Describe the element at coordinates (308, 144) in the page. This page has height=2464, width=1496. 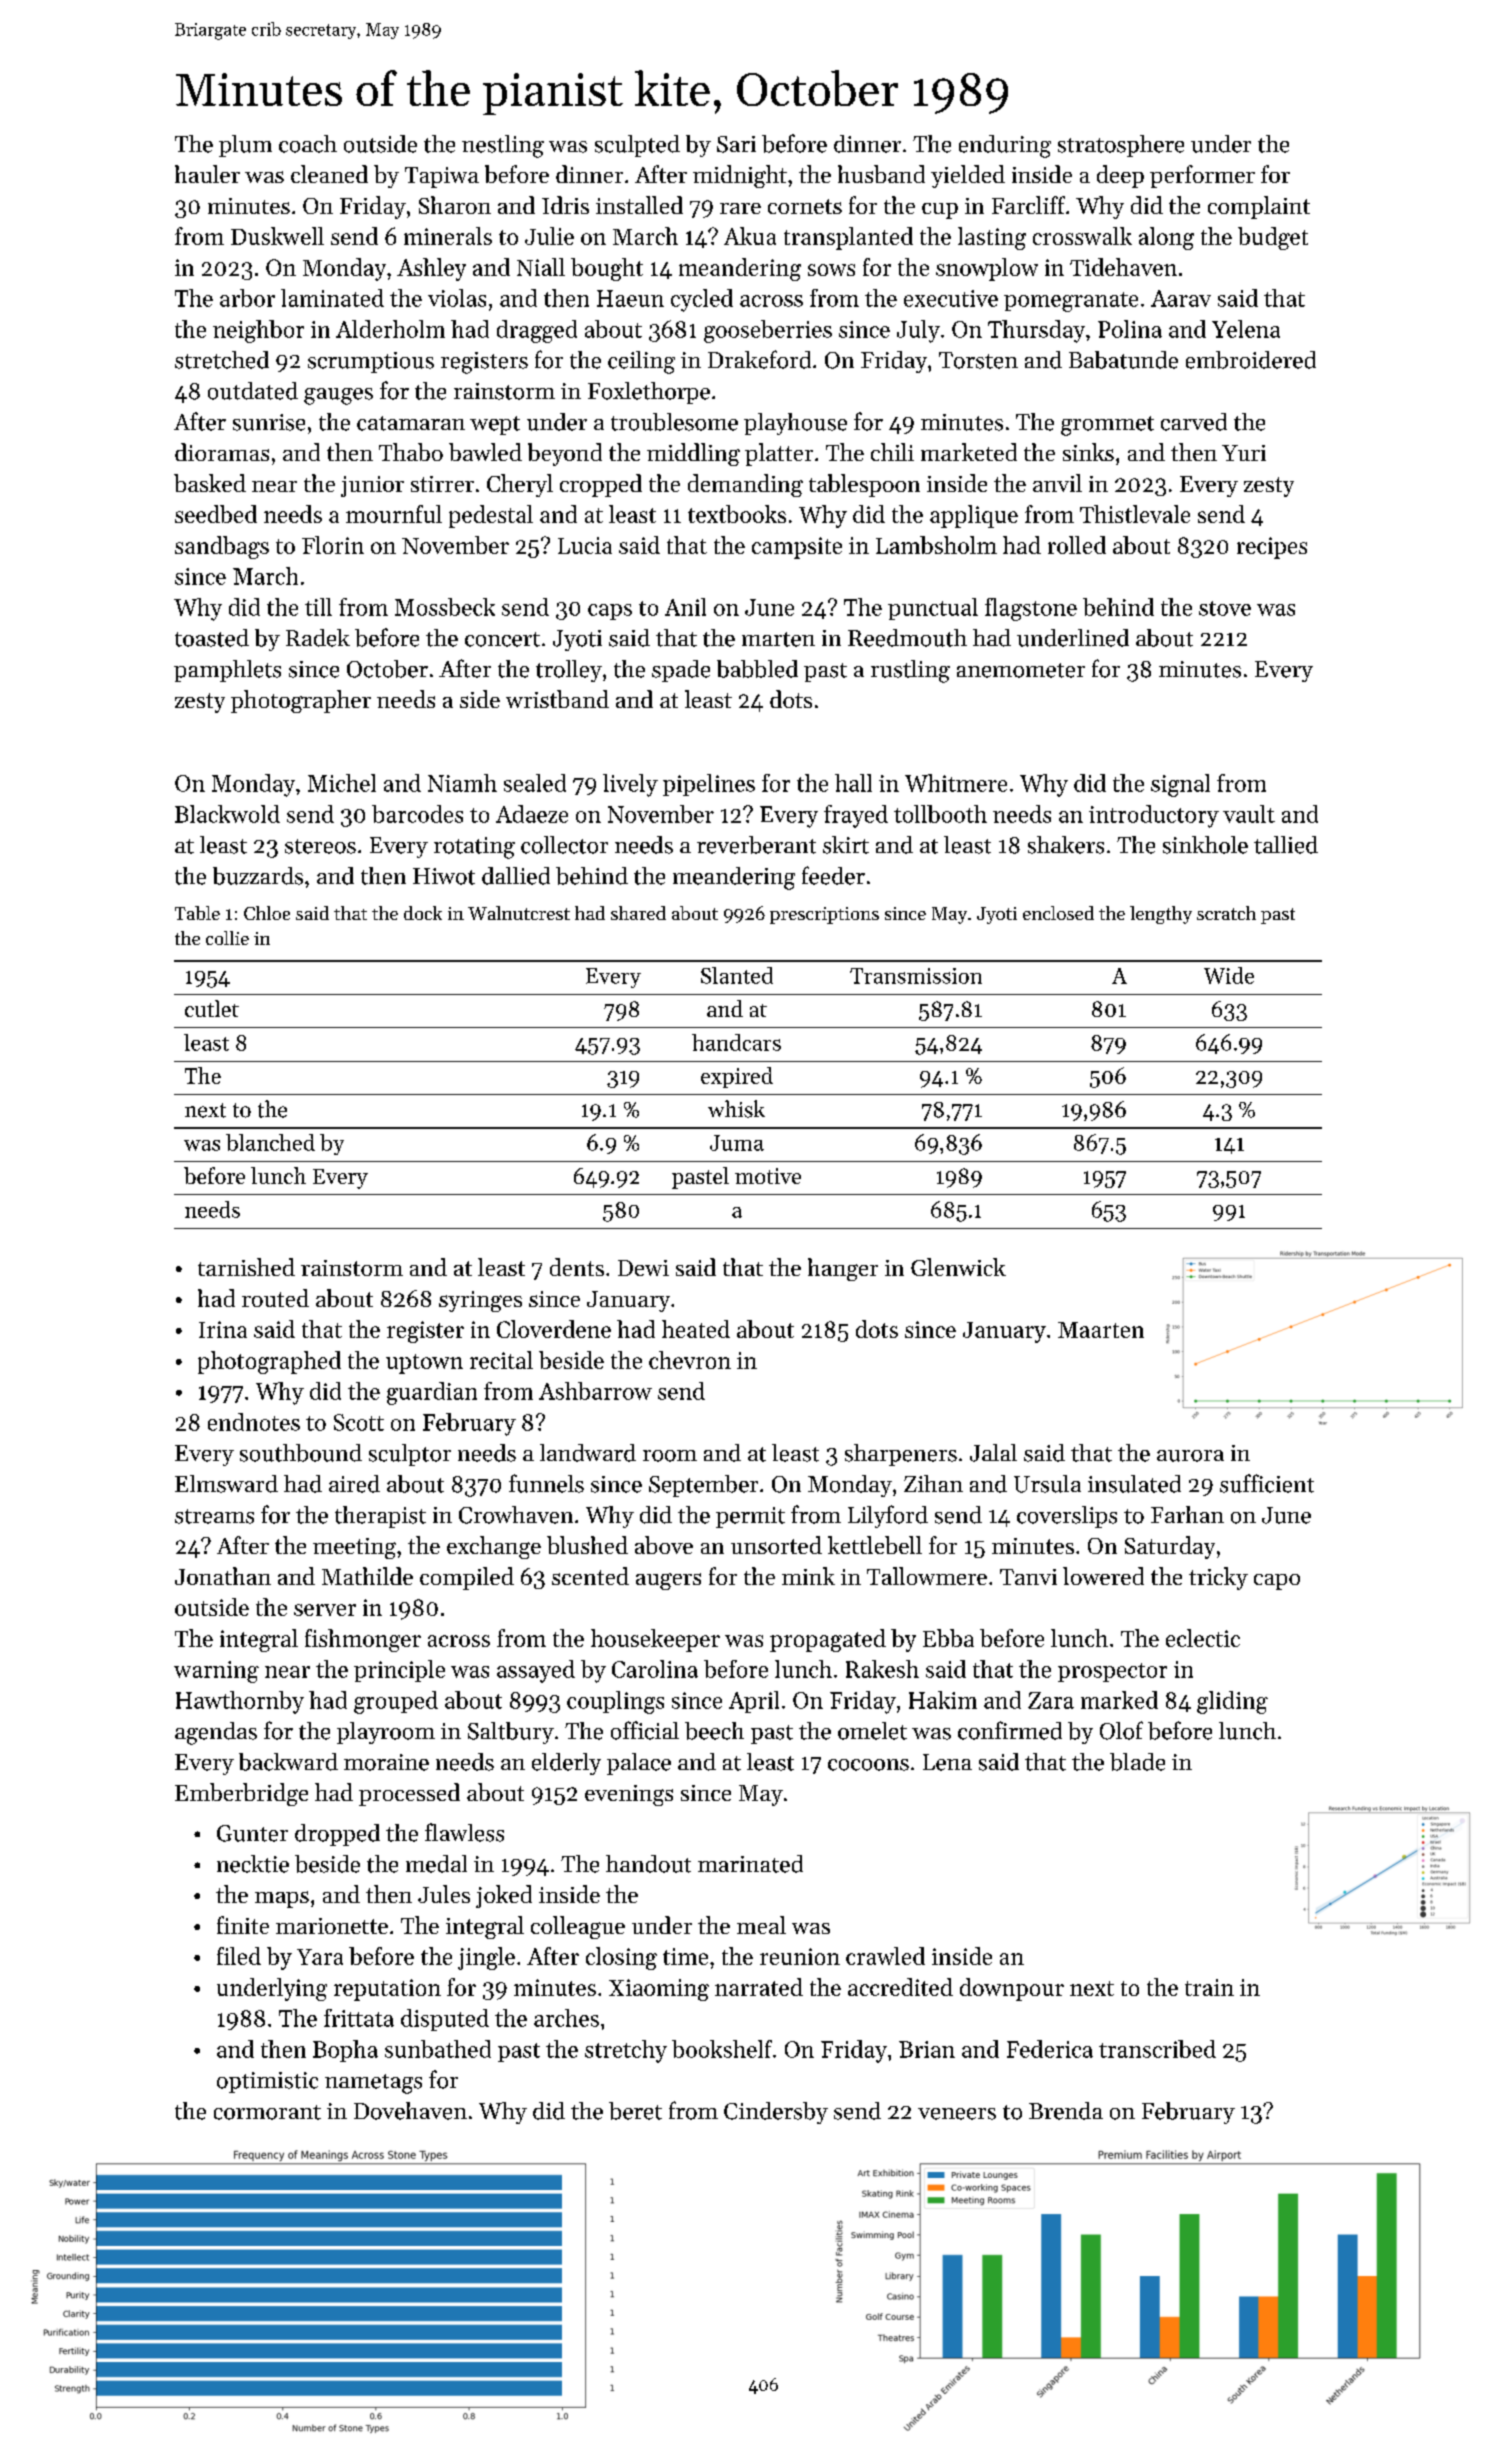
I see `coach` at that location.
